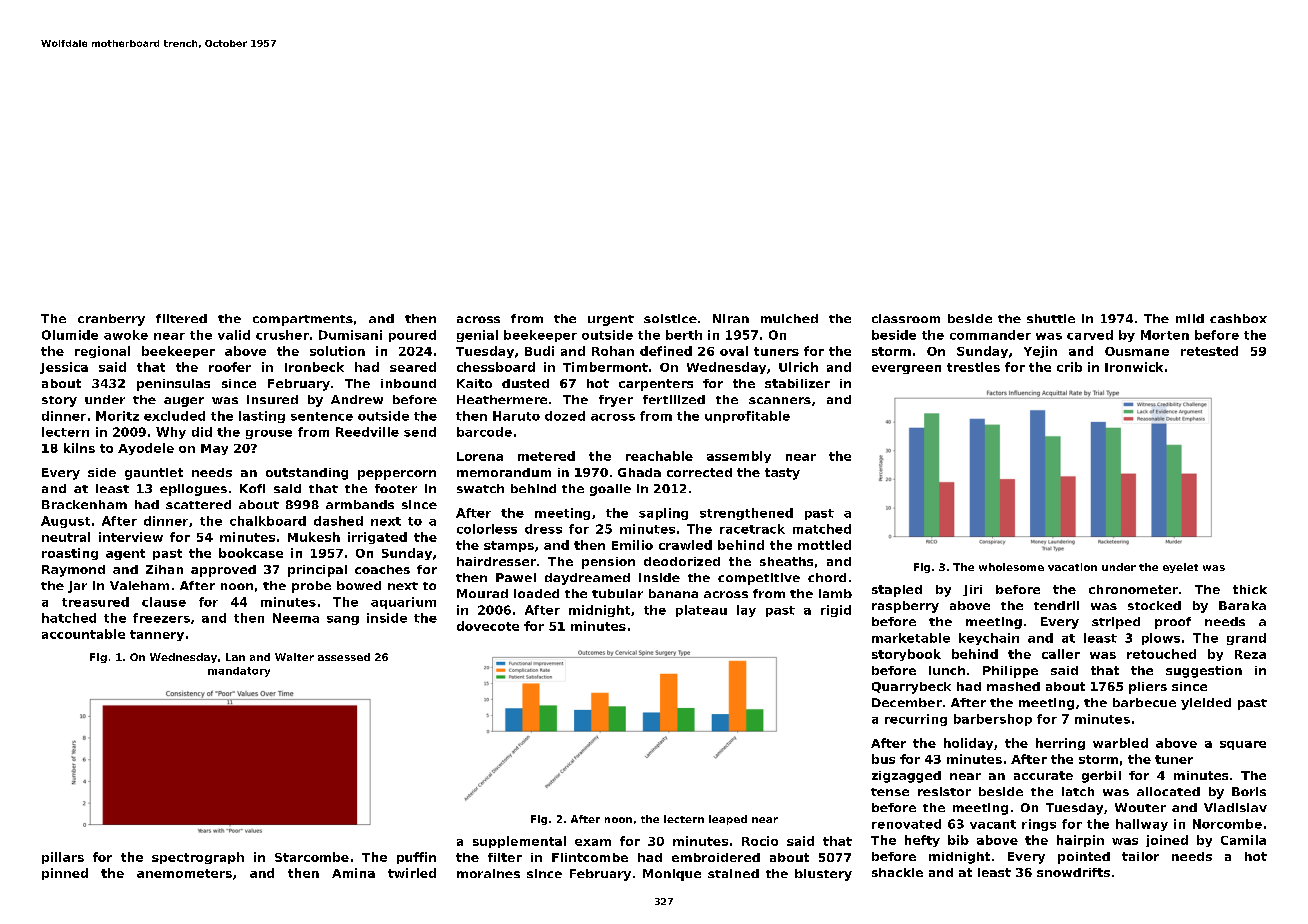 This screenshot has width=1308, height=924. Describe the element at coordinates (239, 672) in the screenshot. I see `mandatory` at that location.
